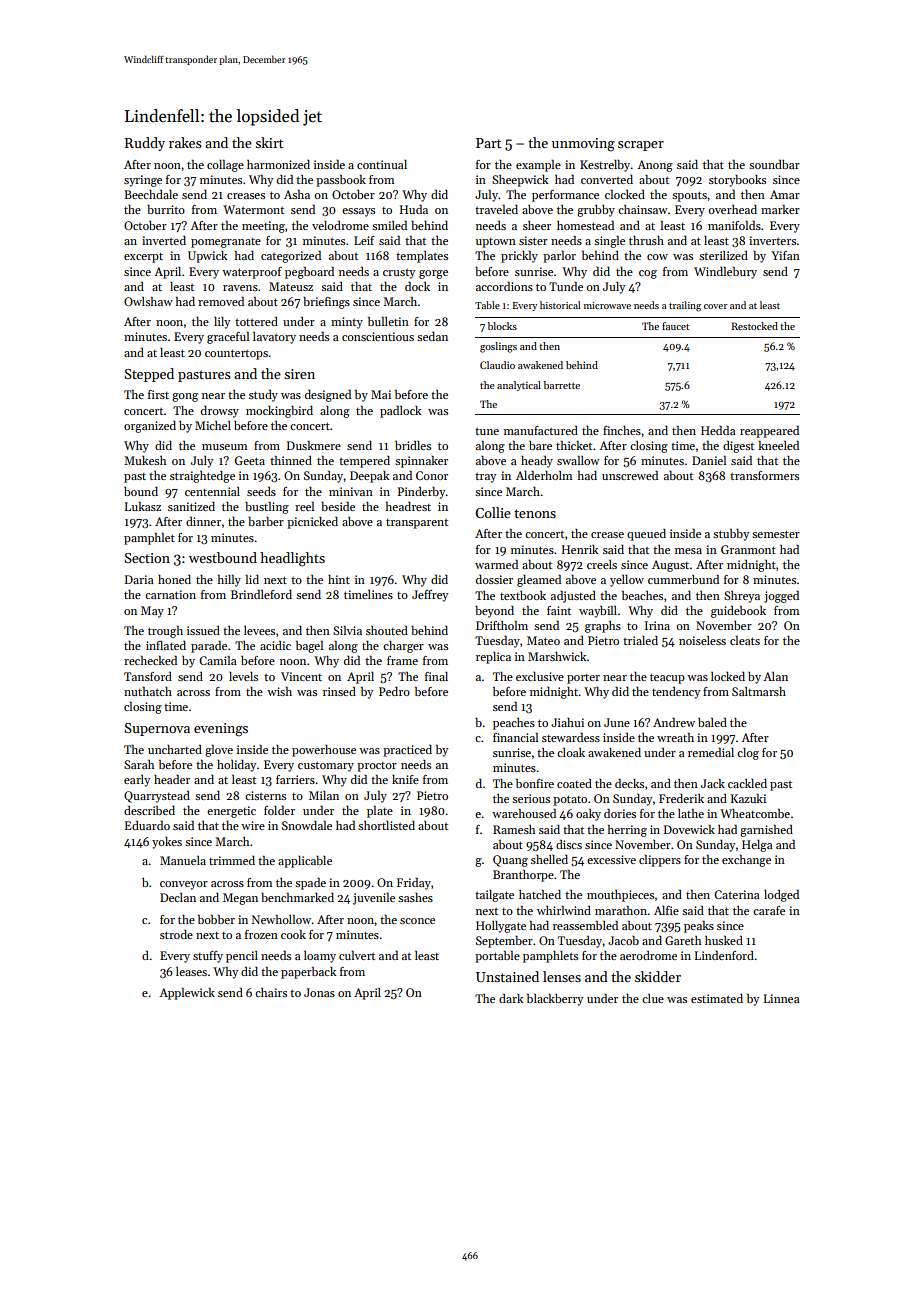 The height and width of the image is (1308, 924). I want to click on Geeta, so click(250, 460).
